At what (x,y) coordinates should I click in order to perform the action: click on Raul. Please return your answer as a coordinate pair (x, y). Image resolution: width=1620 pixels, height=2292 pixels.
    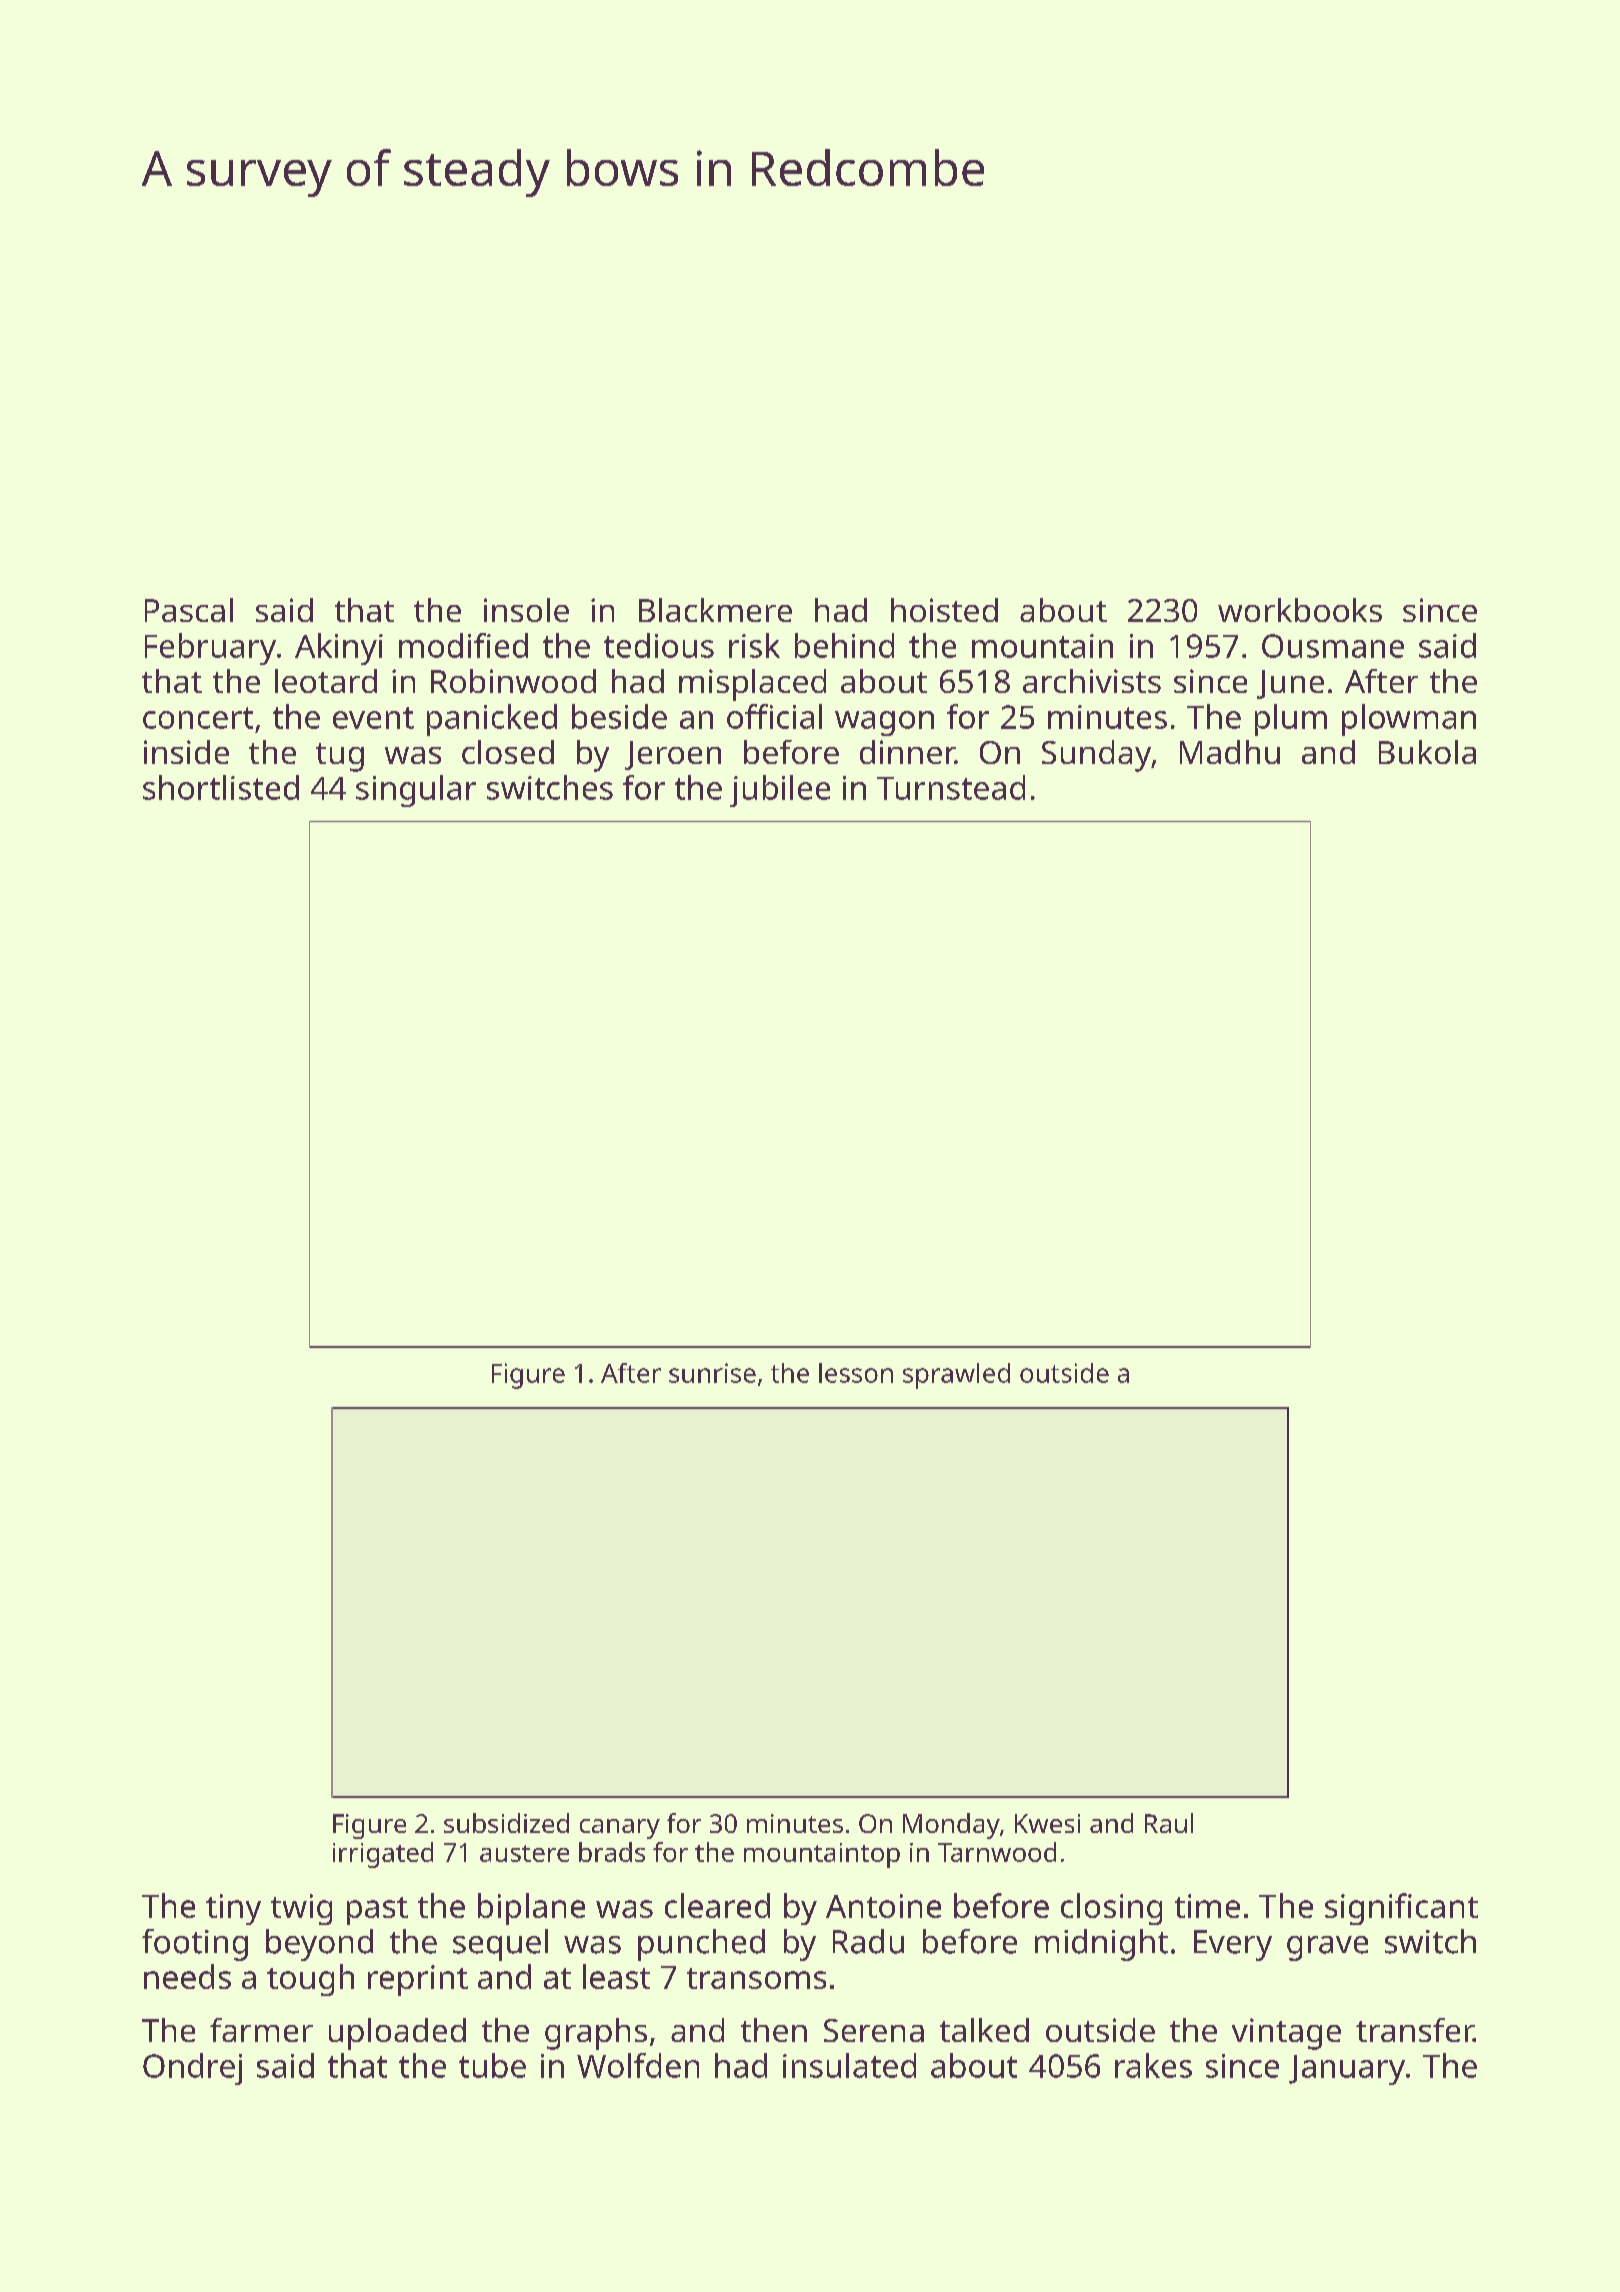
    Looking at the image, I should click on (1169, 1823).
